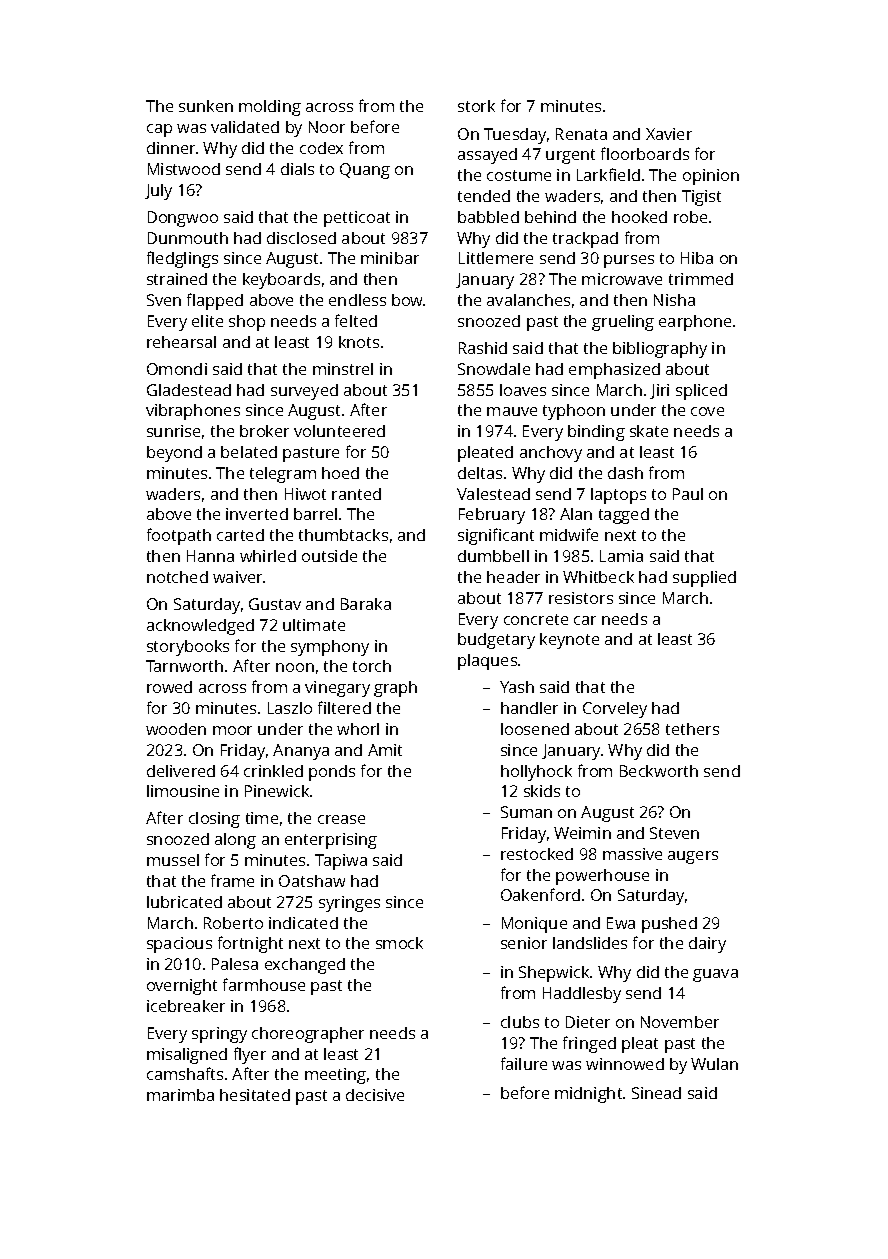 The image size is (888, 1259). I want to click on syringes, so click(349, 904).
